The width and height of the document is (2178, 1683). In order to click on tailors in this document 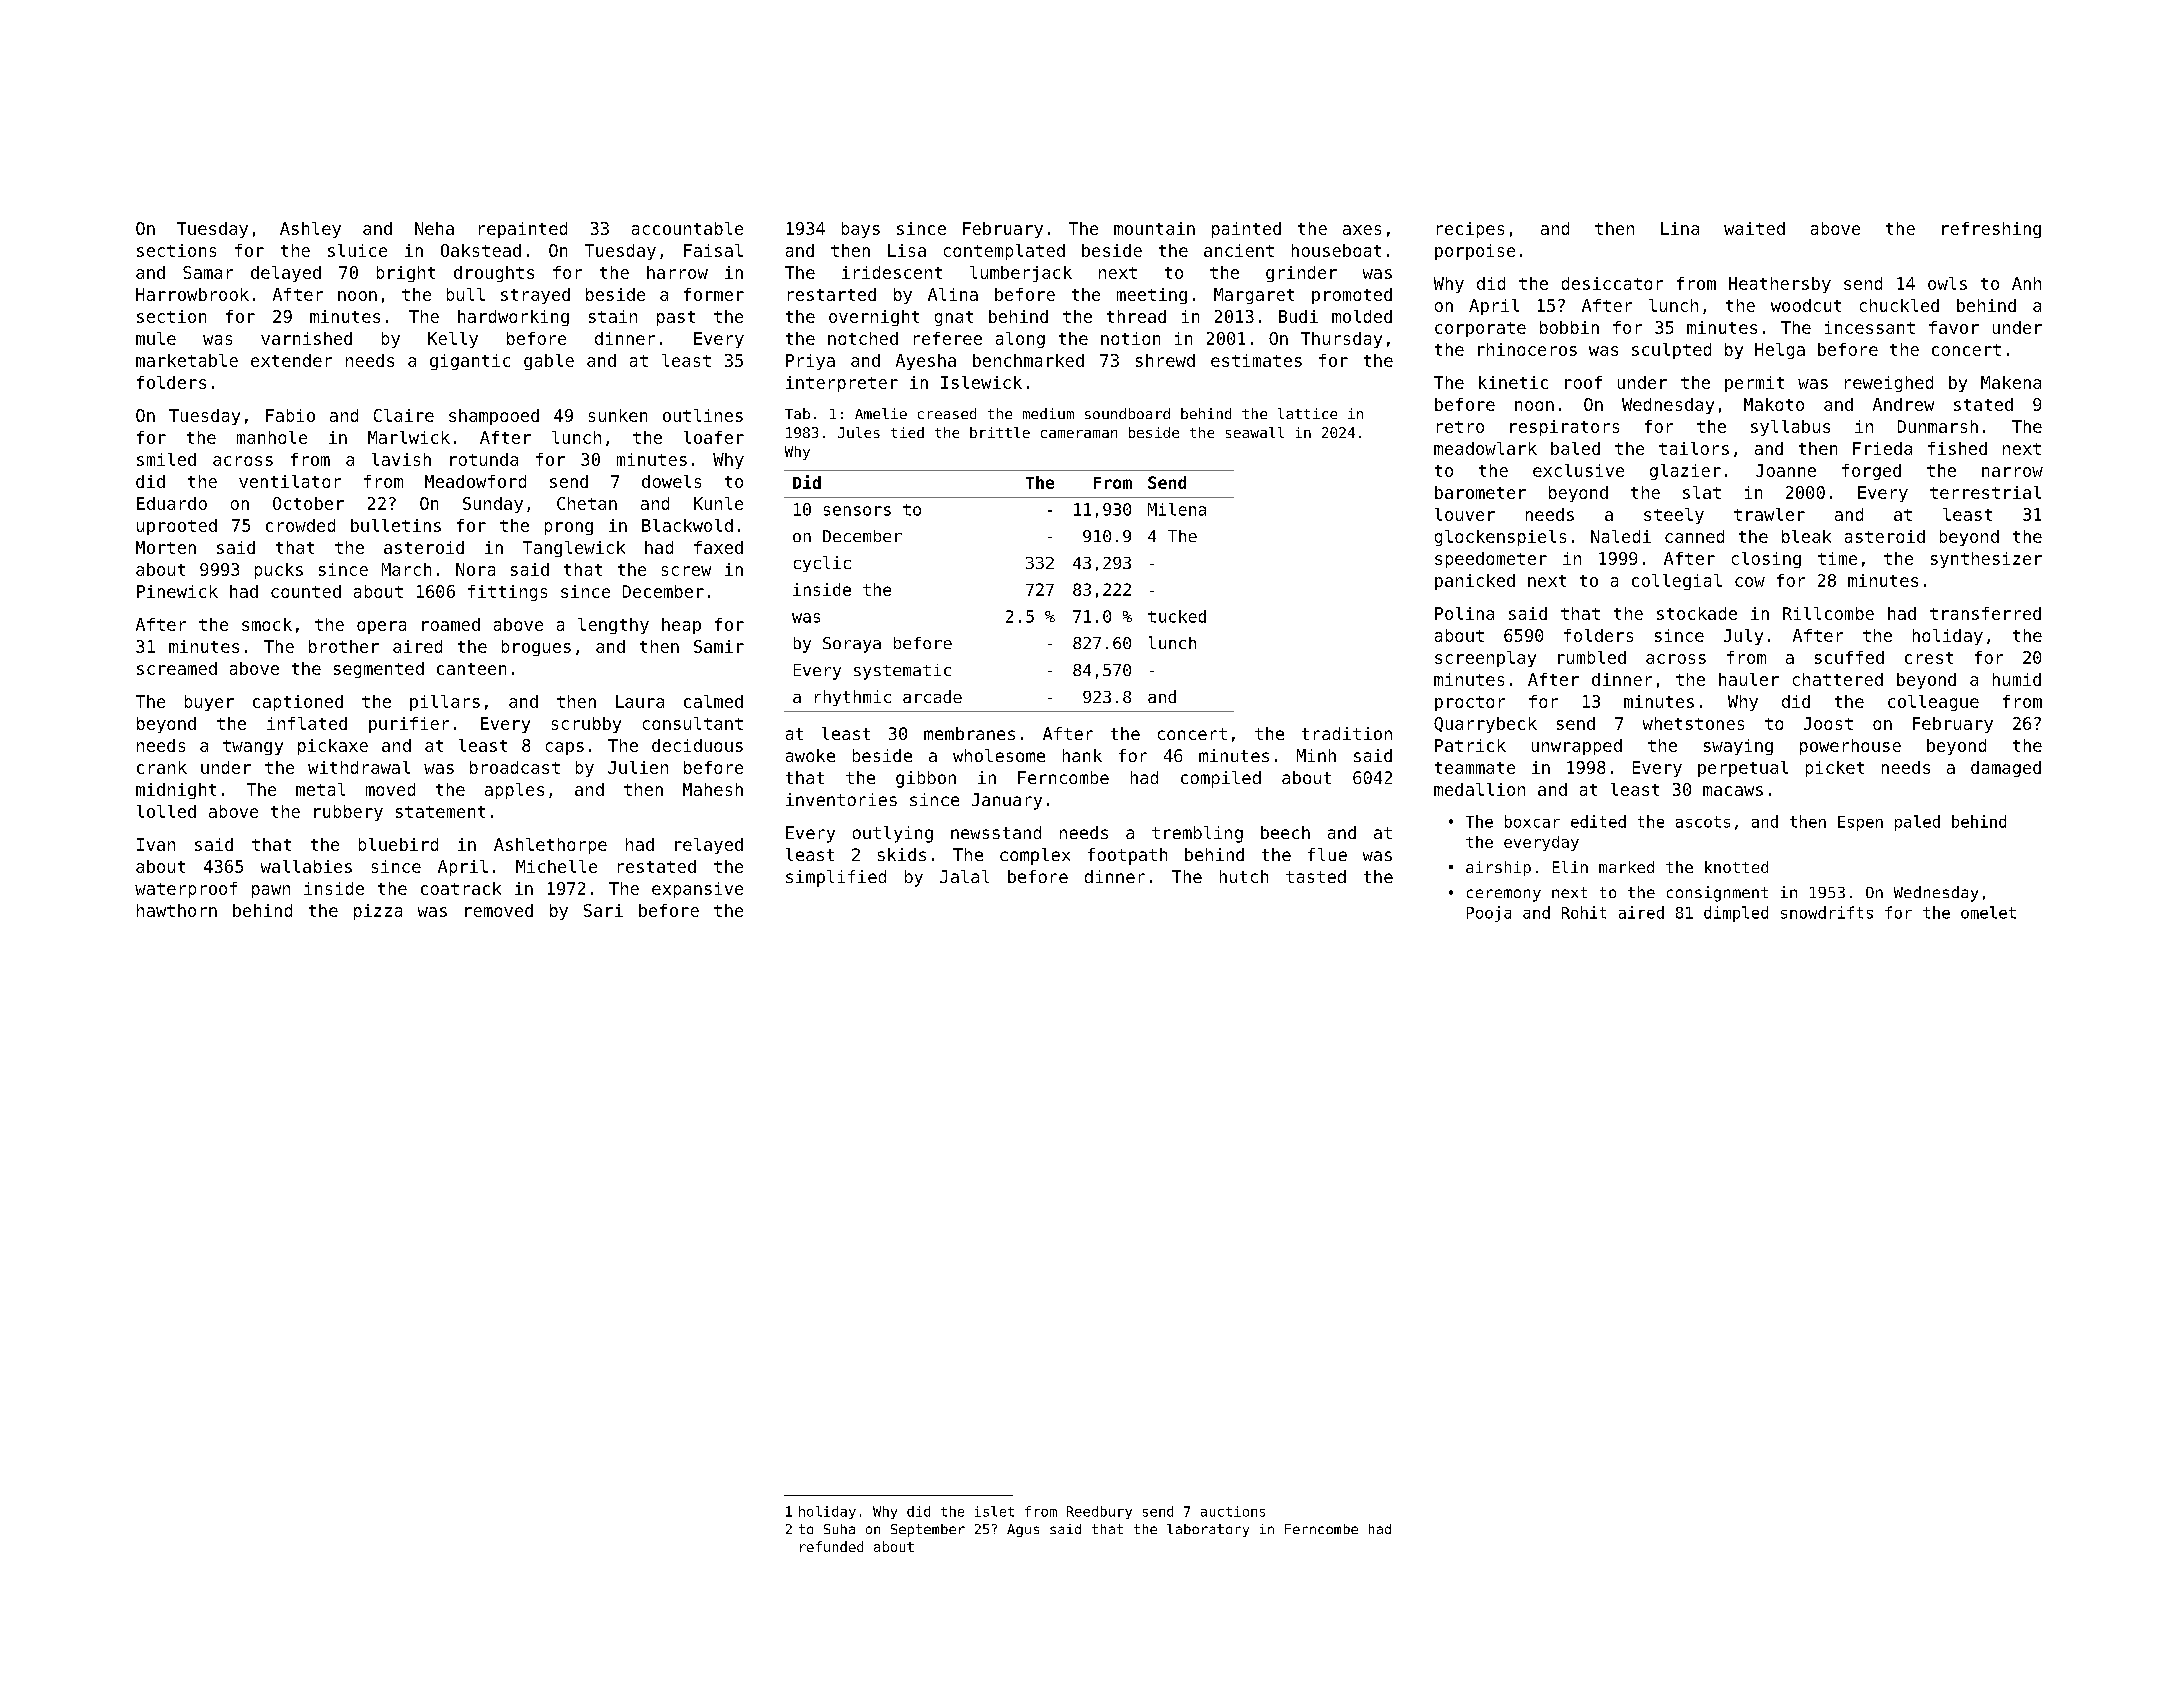, I will do `click(1694, 448)`.
